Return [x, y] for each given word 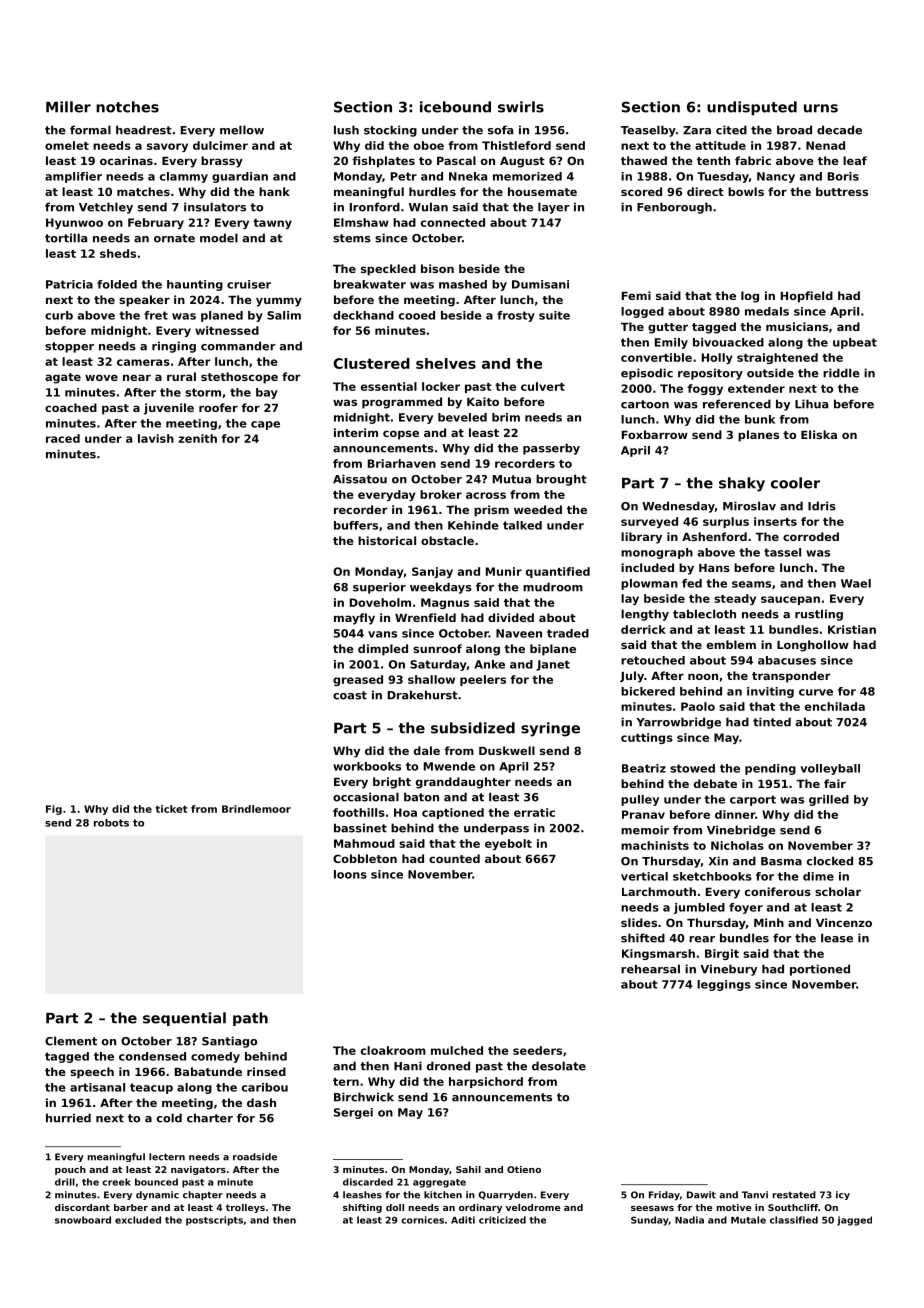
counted [454, 858]
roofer [218, 407]
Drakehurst [423, 695]
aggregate [439, 1183]
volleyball [830, 769]
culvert [543, 386]
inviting [770, 692]
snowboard [83, 1220]
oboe [429, 145]
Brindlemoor [256, 809]
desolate [559, 1066]
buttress [842, 191]
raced [63, 438]
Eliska [819, 434]
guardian [240, 177]
